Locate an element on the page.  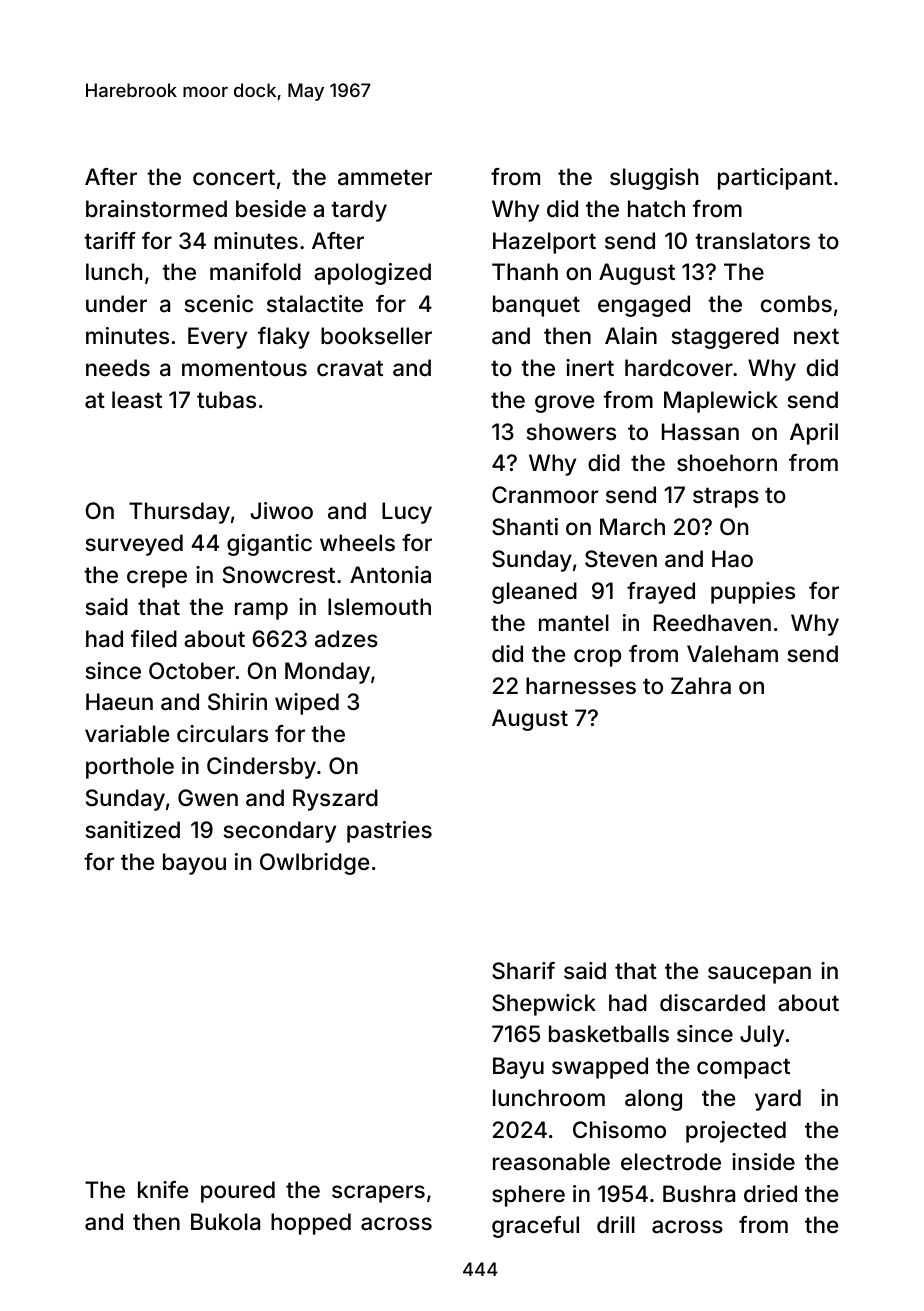
banquet is located at coordinates (536, 306).
